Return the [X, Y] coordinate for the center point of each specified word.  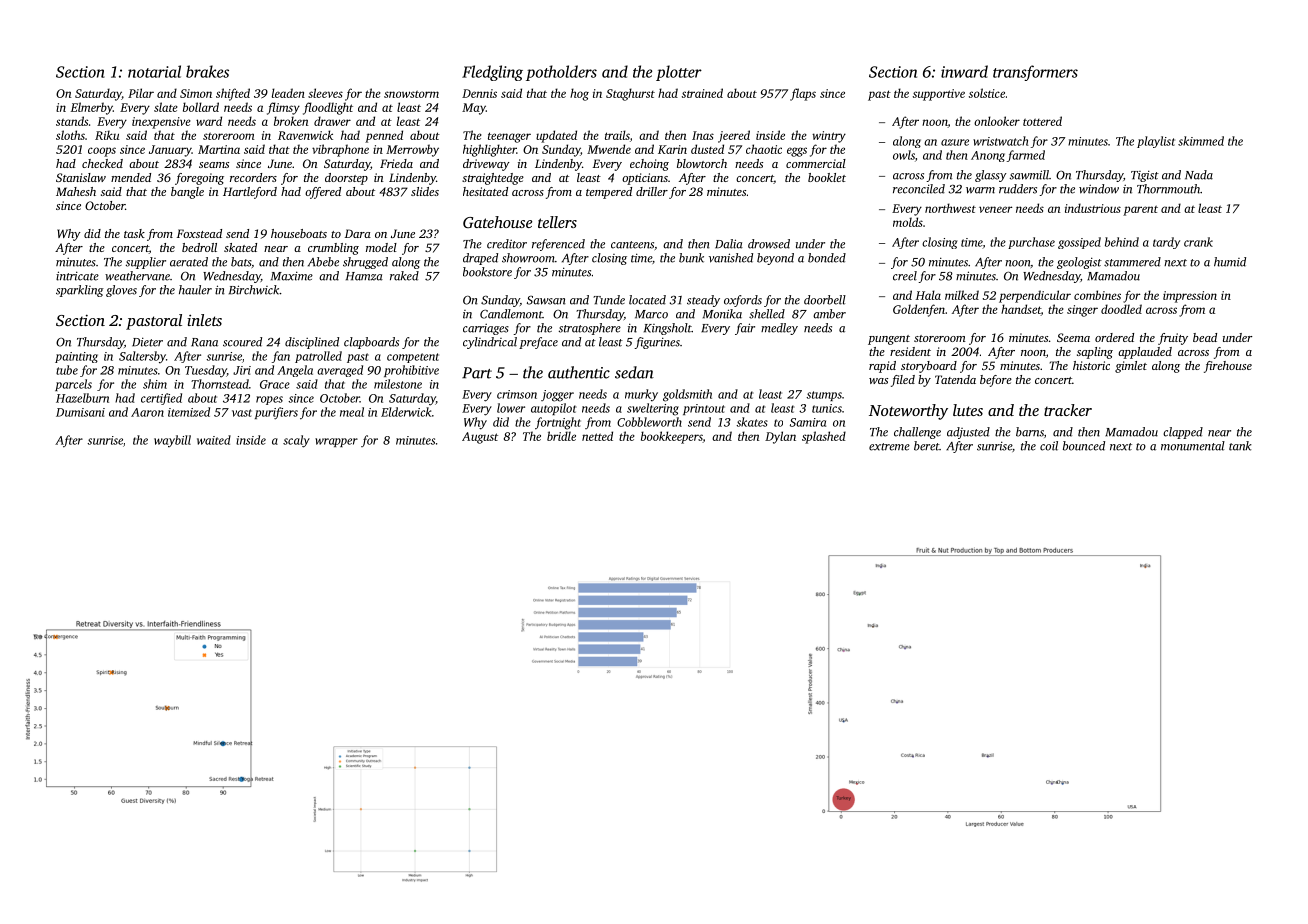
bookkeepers [672, 437]
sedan [634, 372]
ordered [1114, 337]
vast [242, 413]
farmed [1026, 156]
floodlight [328, 108]
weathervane [137, 276]
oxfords [743, 301]
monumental [1193, 446]
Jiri [242, 370]
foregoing [199, 179]
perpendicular [1035, 296]
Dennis [479, 93]
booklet [827, 177]
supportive [939, 95]
